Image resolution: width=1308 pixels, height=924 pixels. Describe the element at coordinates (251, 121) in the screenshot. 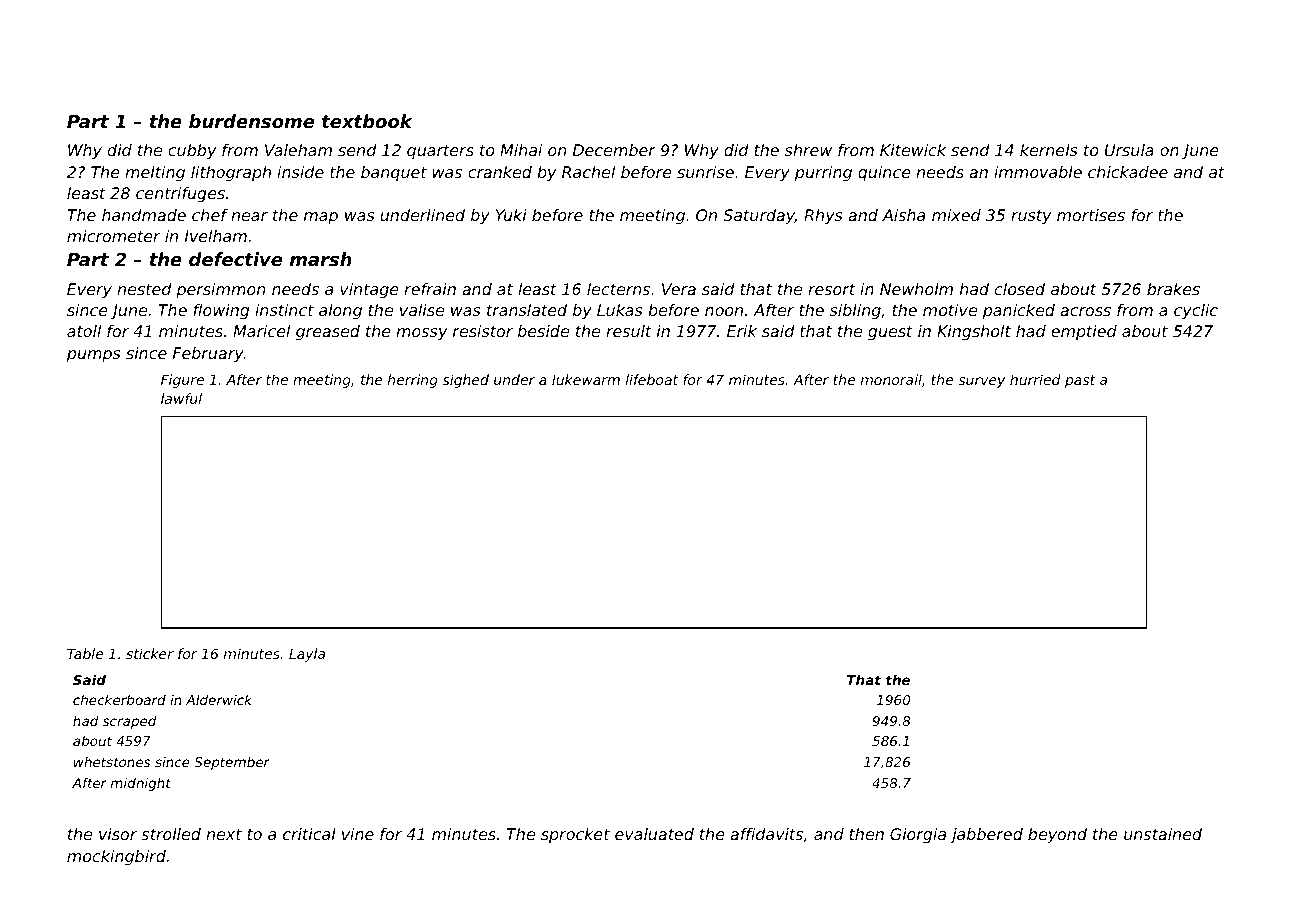

I see `burdensome` at that location.
